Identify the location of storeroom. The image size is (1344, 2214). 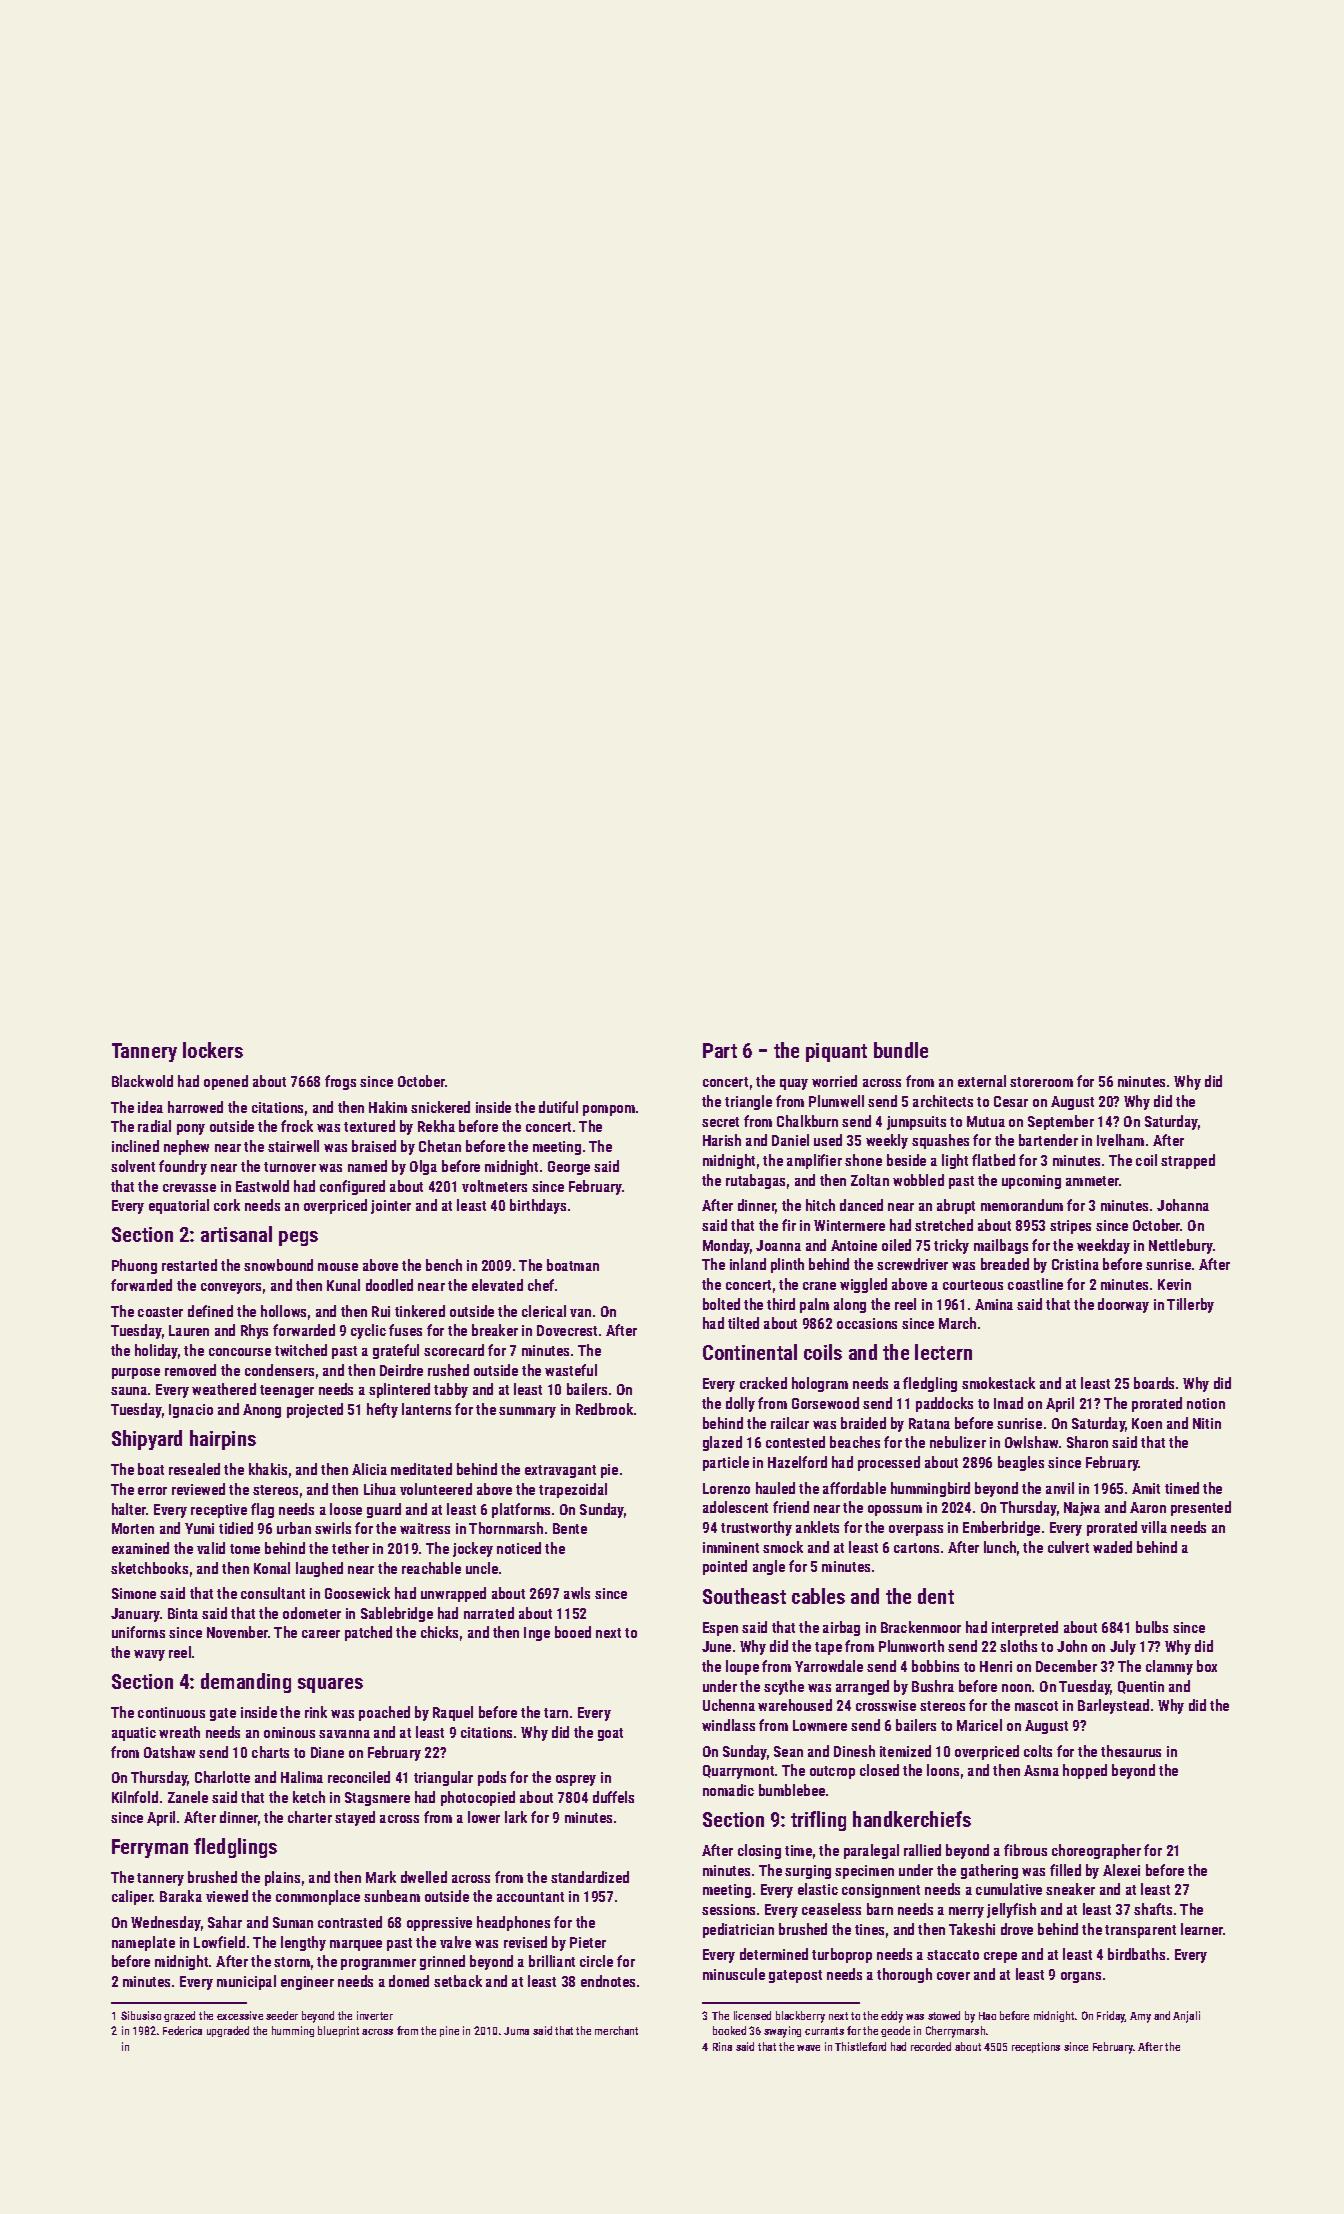
(1041, 1082).
